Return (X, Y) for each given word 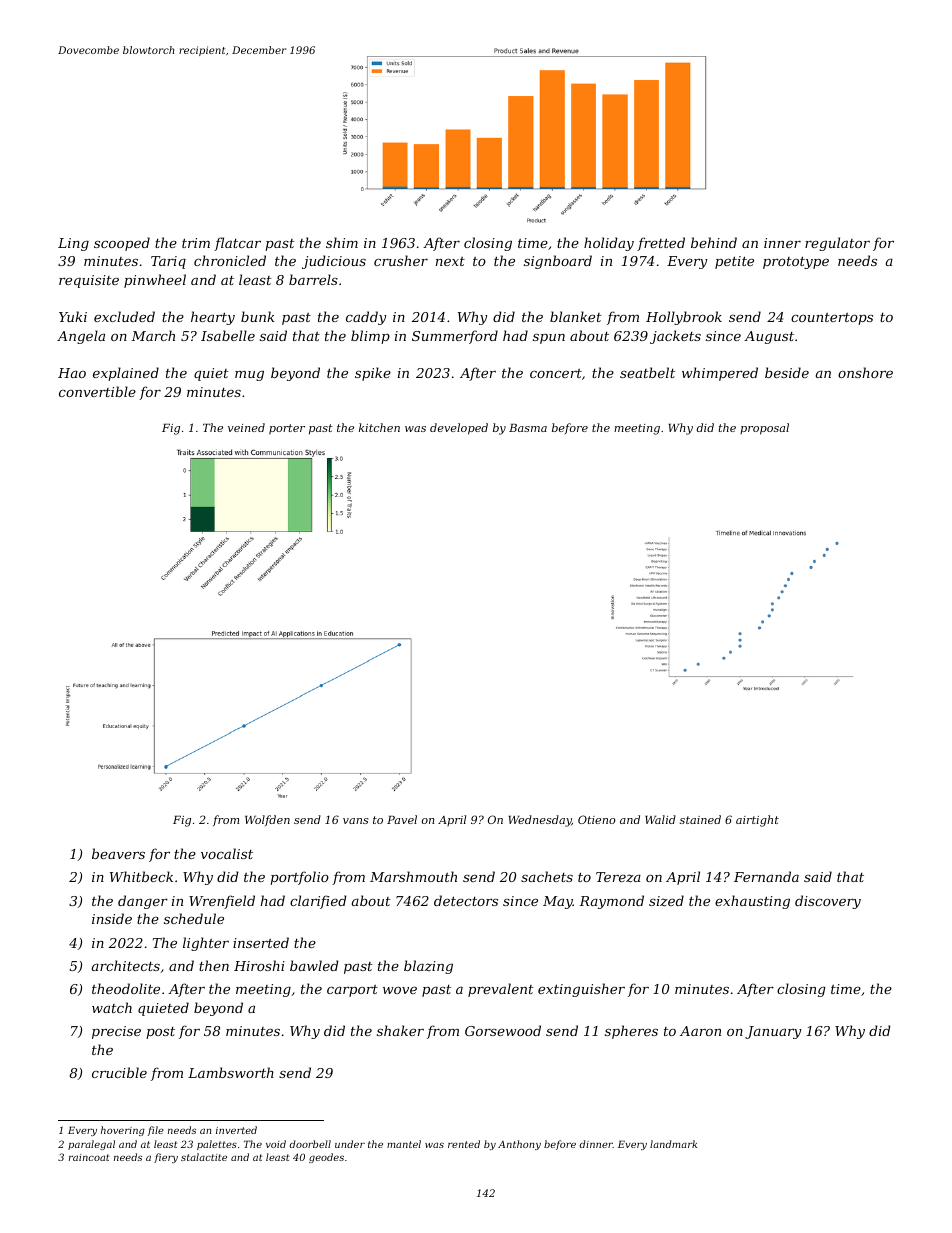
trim (196, 243)
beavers (118, 853)
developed (459, 429)
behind (714, 242)
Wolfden (267, 820)
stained (700, 819)
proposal (764, 429)
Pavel (402, 819)
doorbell (310, 1144)
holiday (609, 244)
